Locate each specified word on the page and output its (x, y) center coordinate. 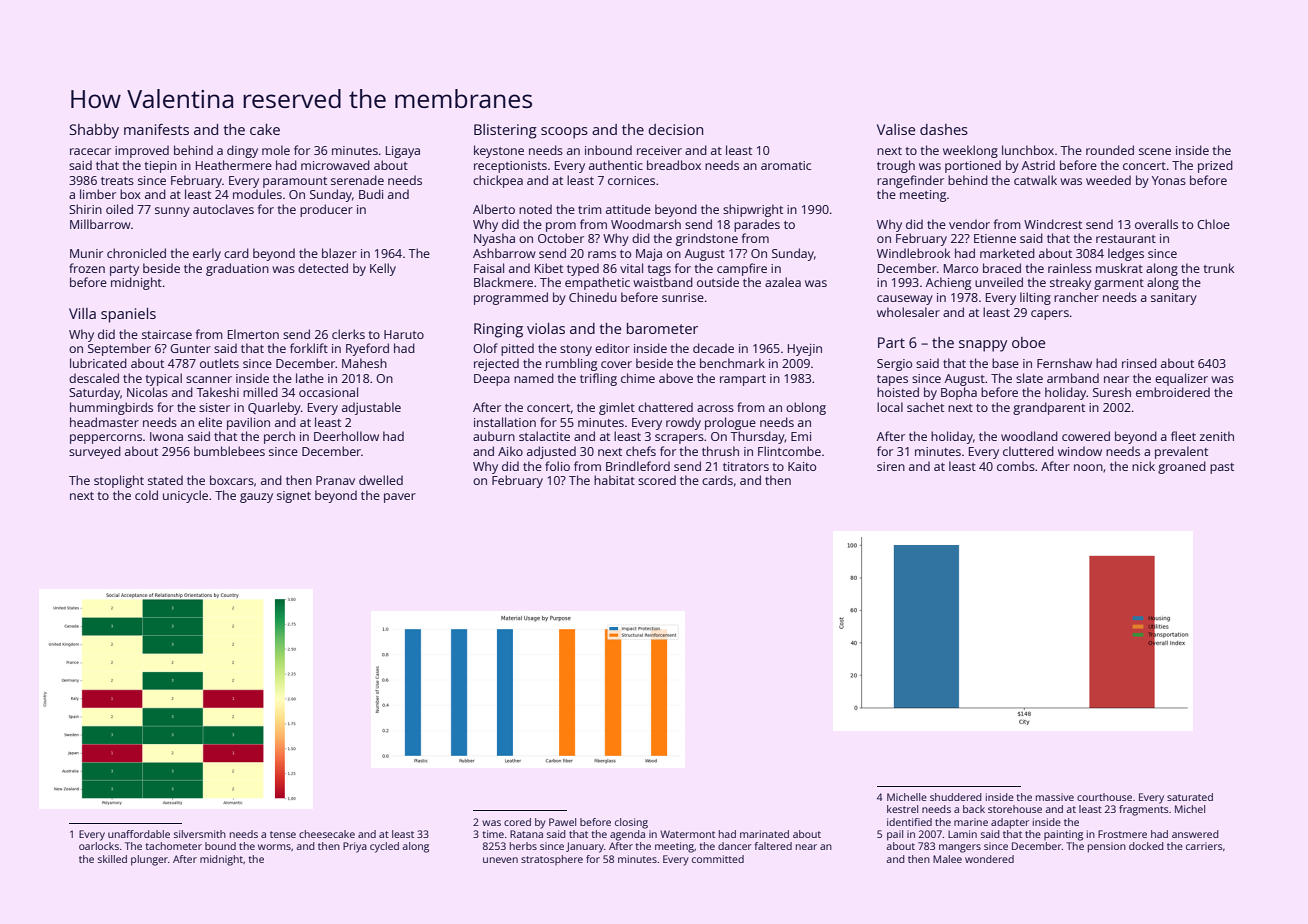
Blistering (505, 131)
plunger (149, 860)
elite (210, 422)
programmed (511, 298)
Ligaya (403, 152)
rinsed (1139, 363)
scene (1155, 151)
